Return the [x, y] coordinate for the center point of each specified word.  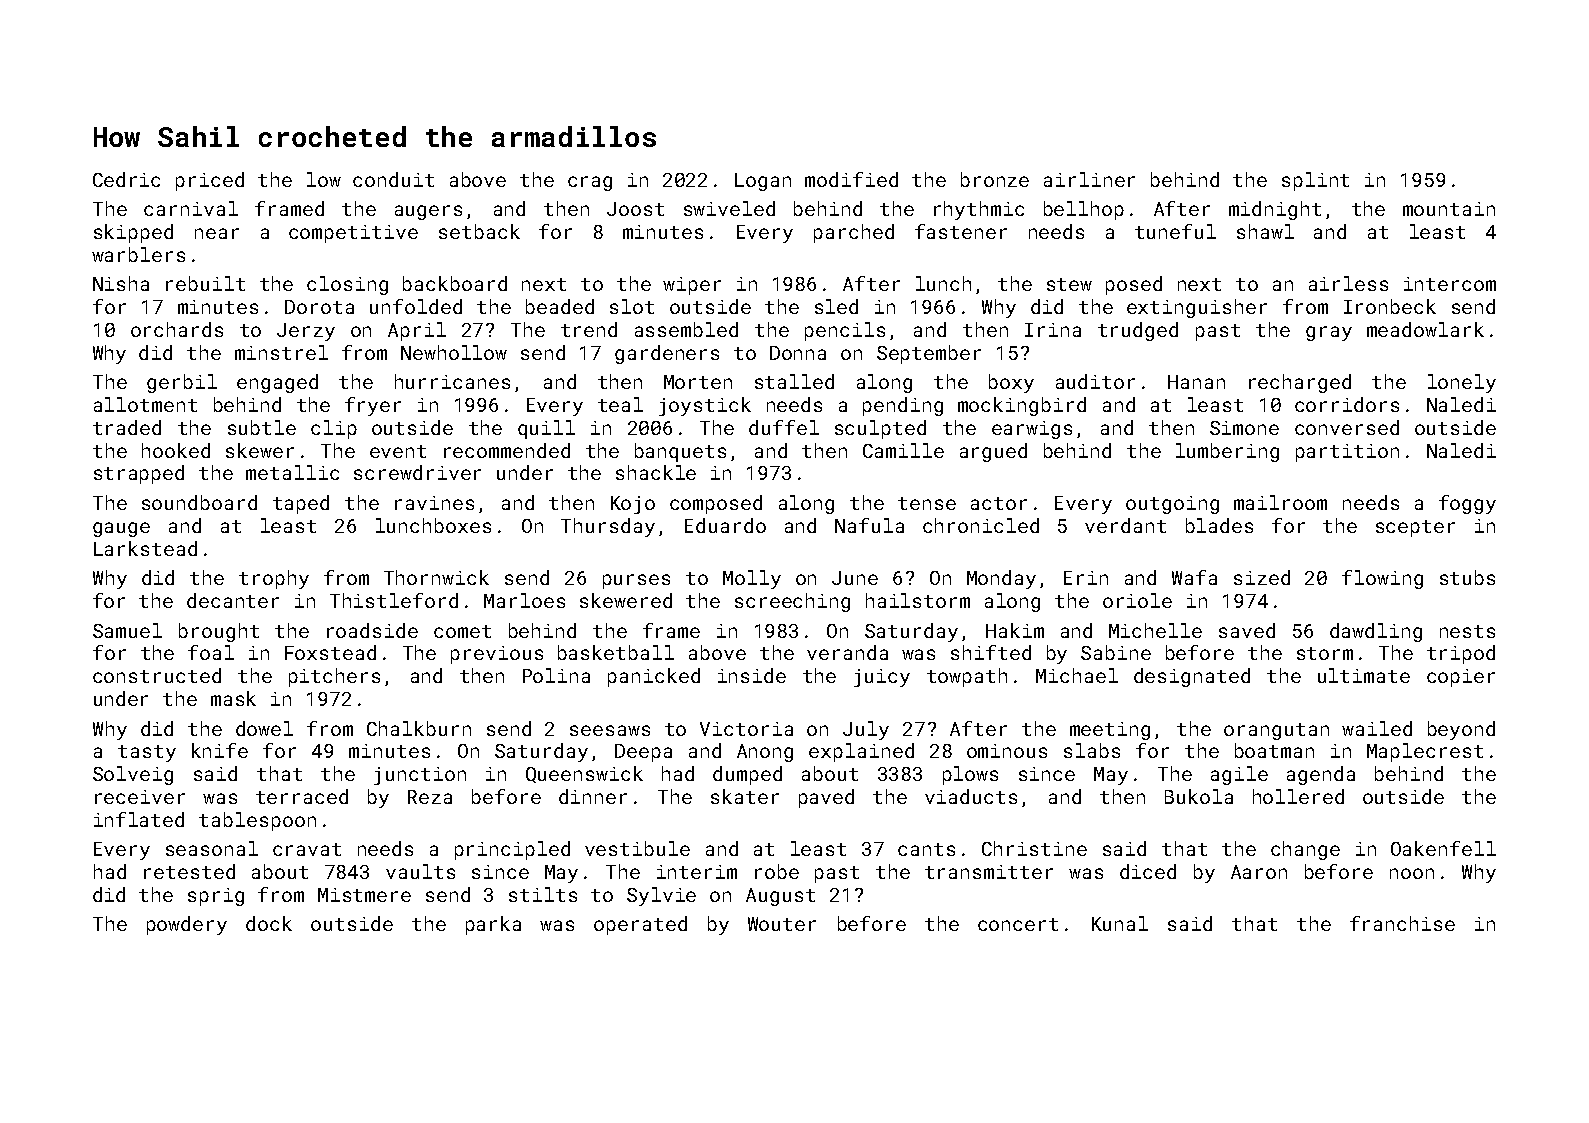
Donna [798, 353]
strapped [139, 474]
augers [428, 212]
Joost [635, 209]
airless [1348, 283]
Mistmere [364, 895]
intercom [1450, 284]
